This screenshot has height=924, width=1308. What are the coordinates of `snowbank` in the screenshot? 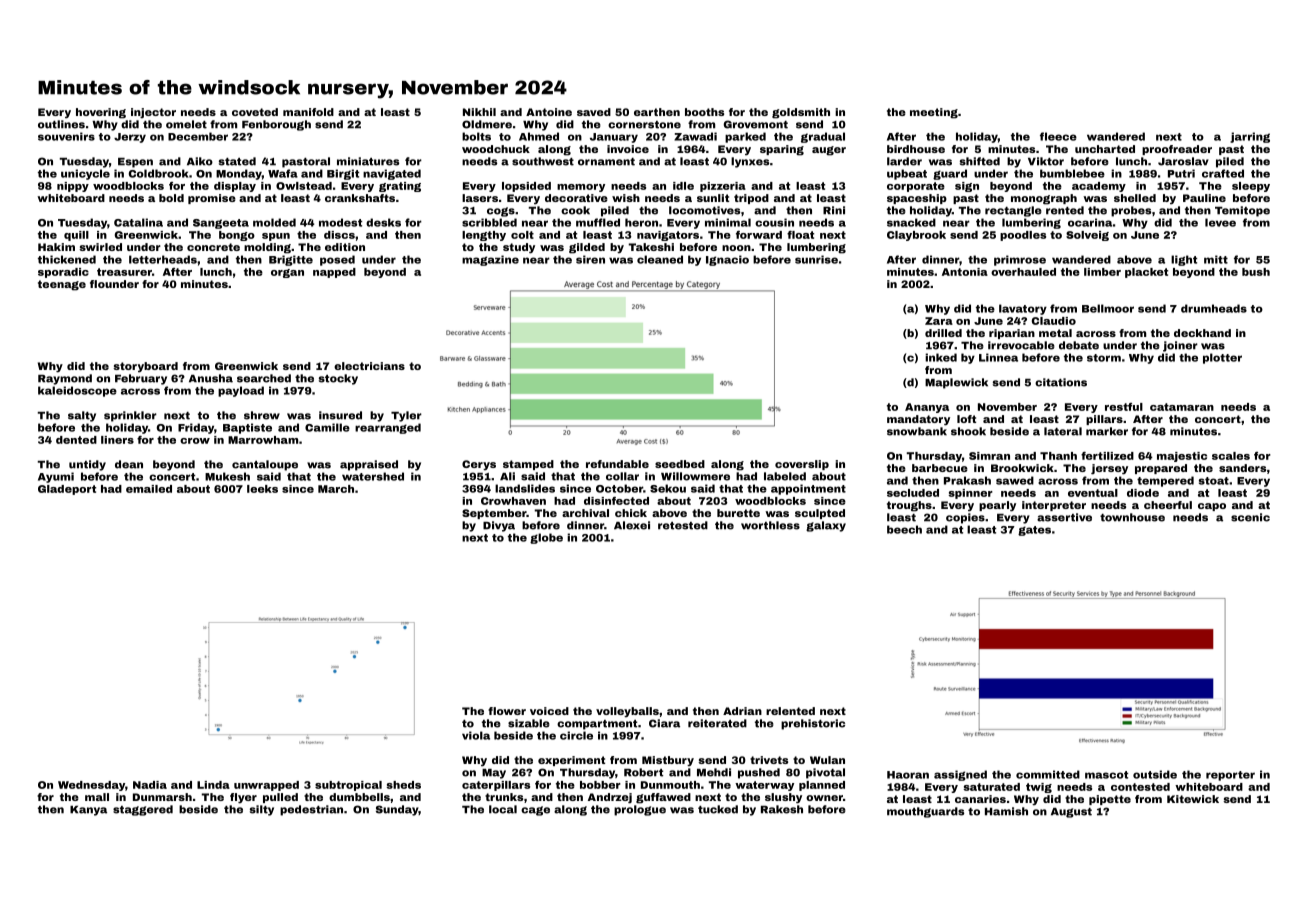 It's located at (917, 431).
